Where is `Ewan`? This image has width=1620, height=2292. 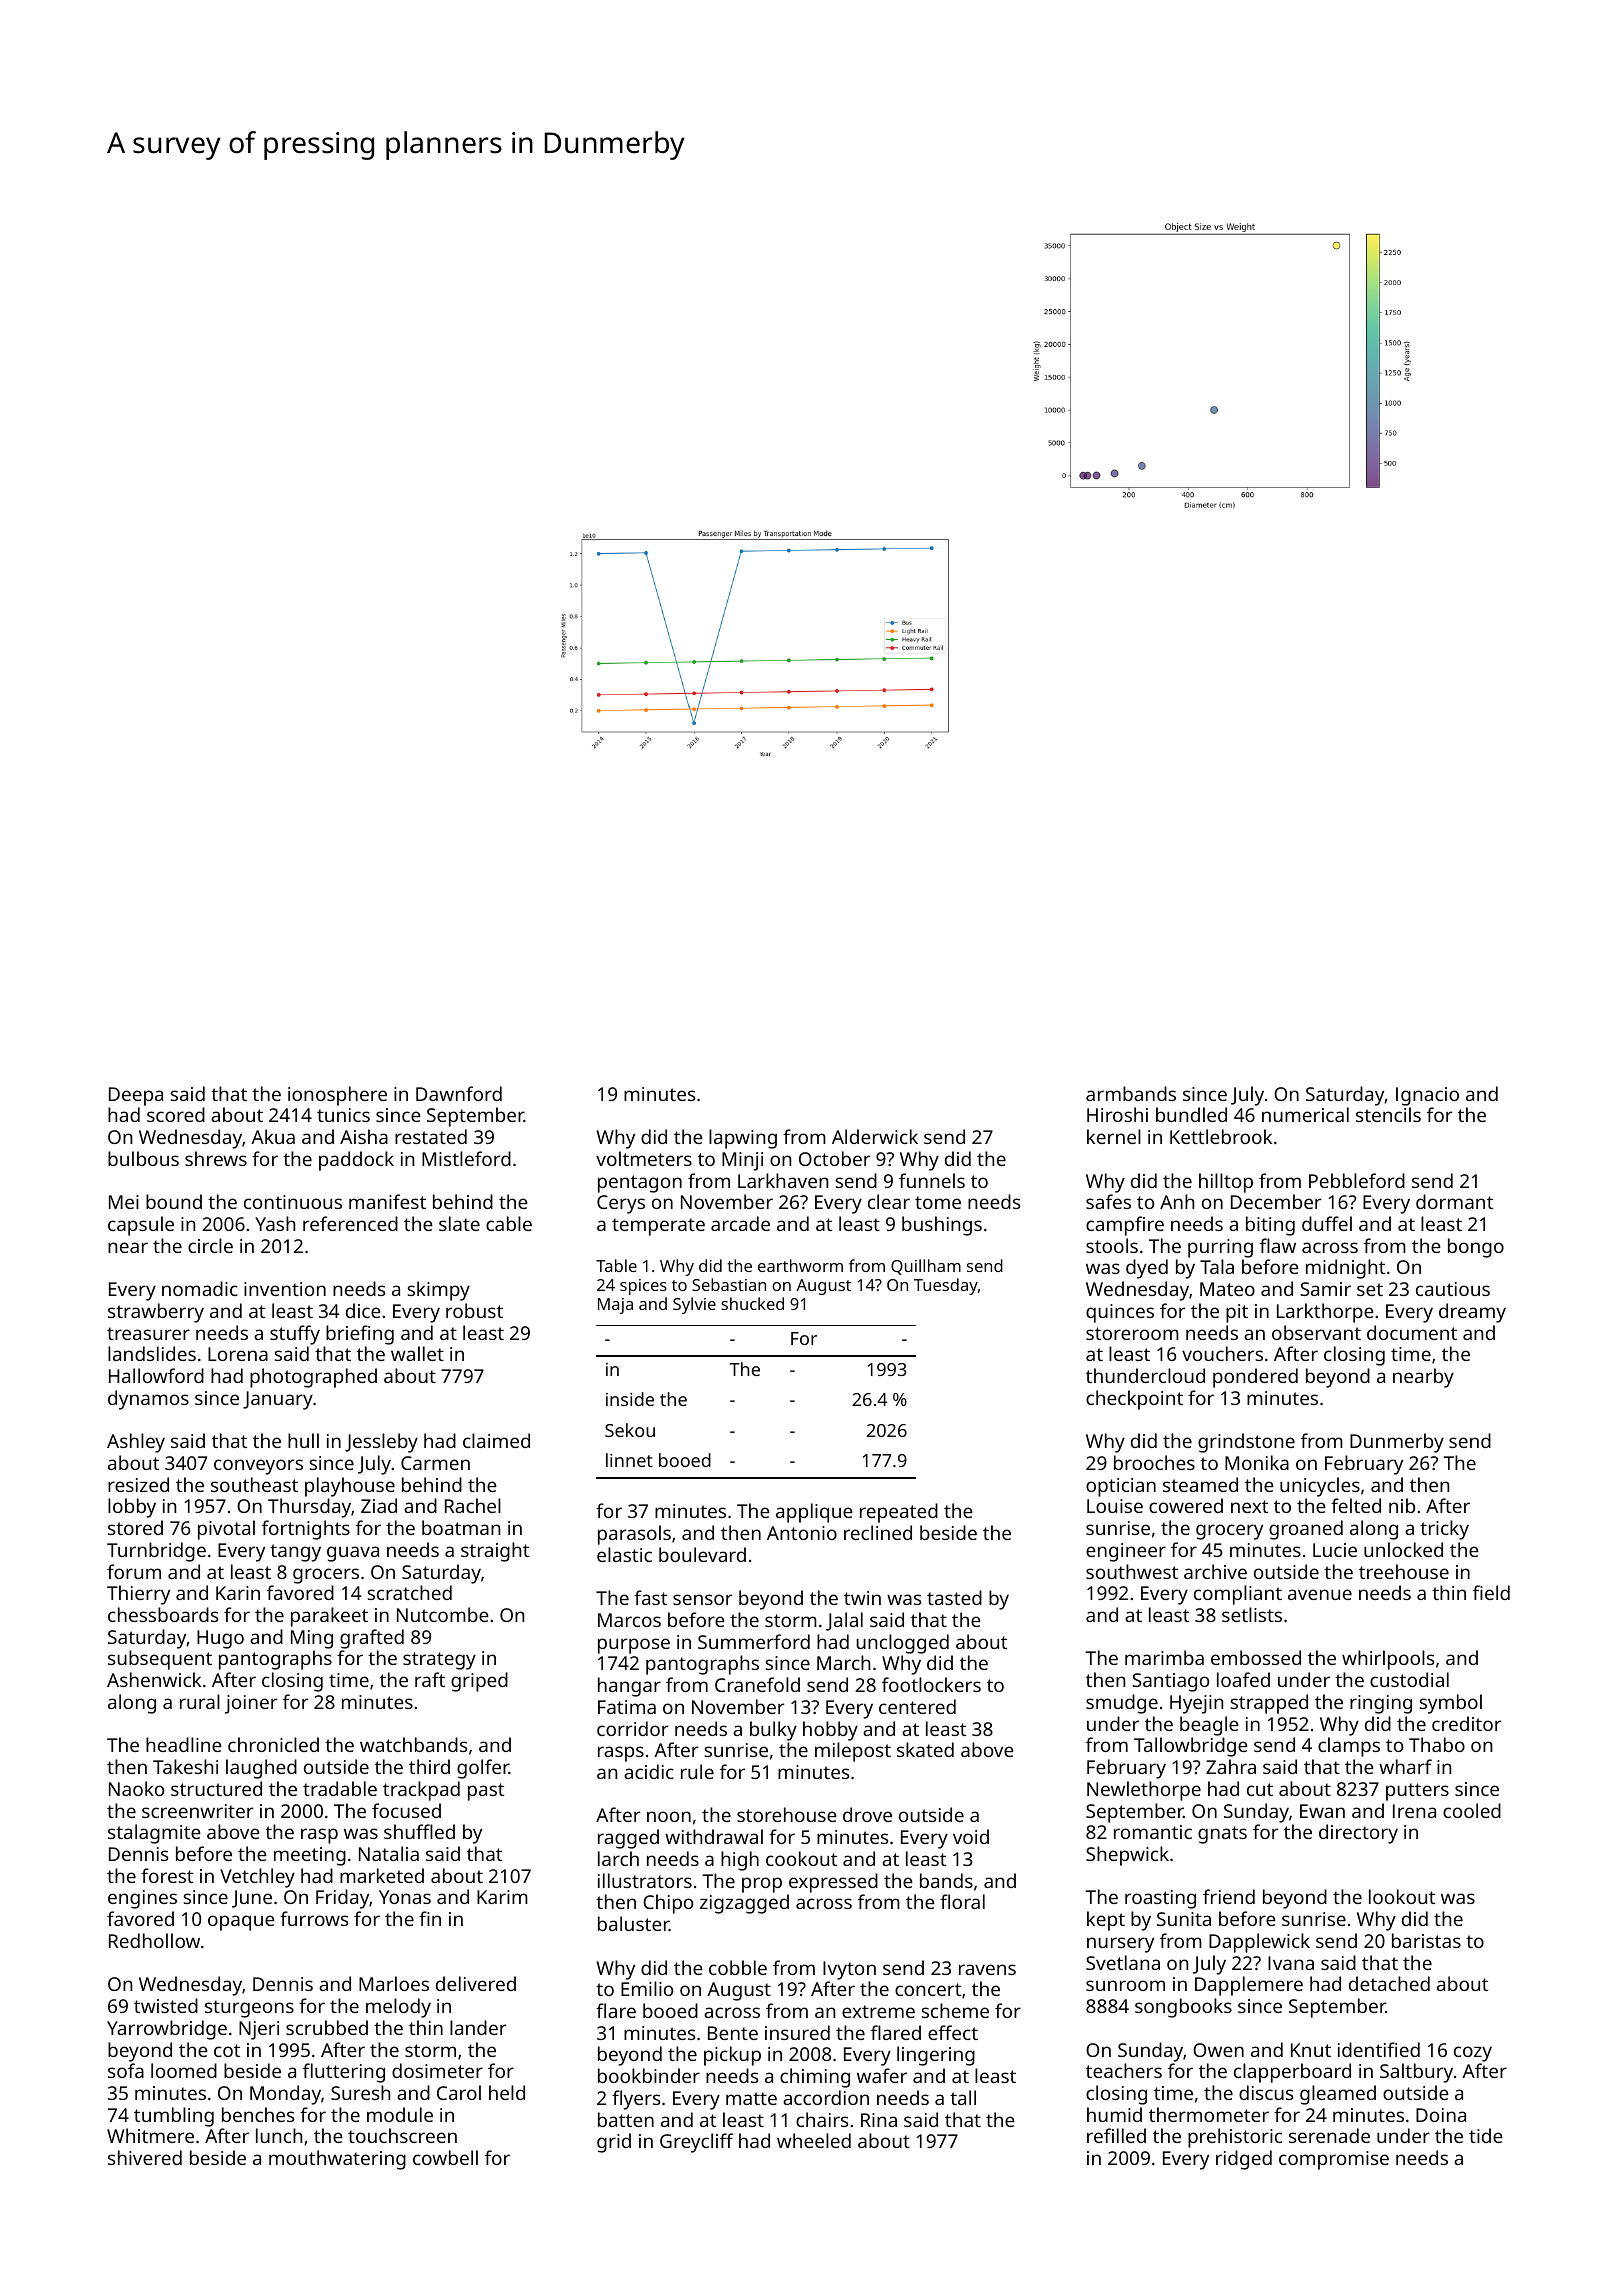
Ewan is located at coordinates (1322, 1811).
